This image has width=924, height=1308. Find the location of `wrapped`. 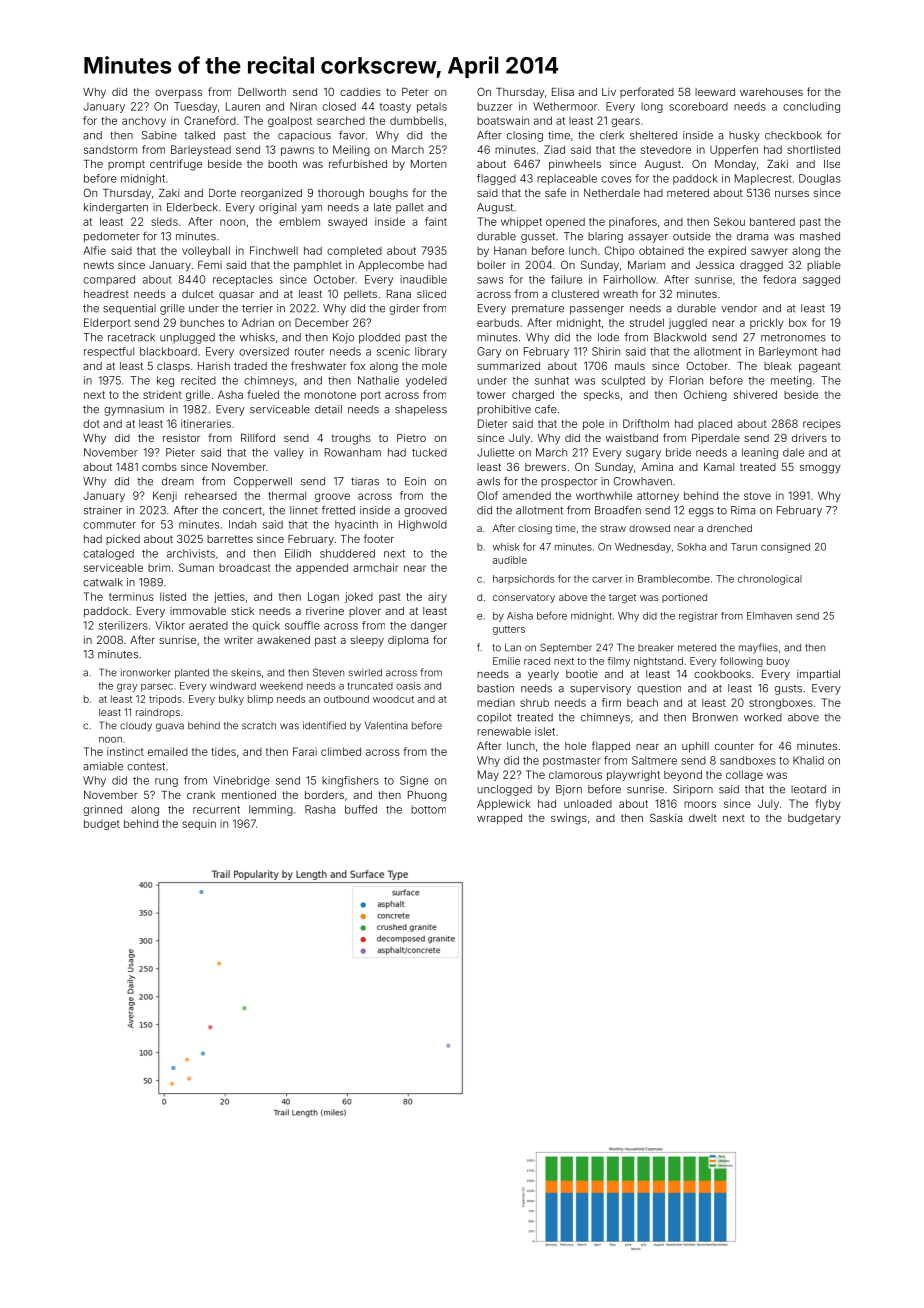

wrapped is located at coordinates (499, 819).
